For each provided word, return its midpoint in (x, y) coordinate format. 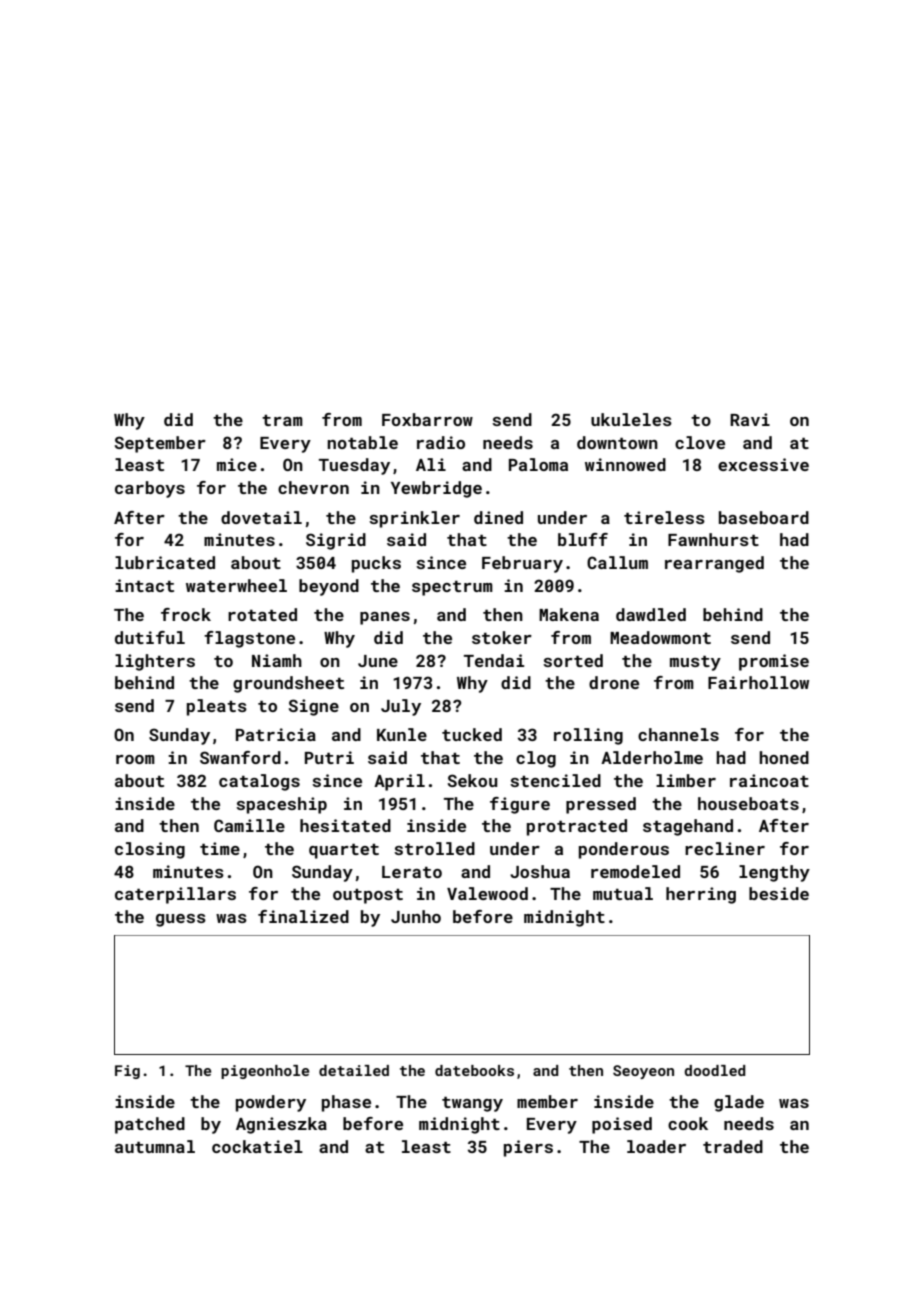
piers (528, 1148)
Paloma (538, 464)
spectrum (452, 588)
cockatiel (257, 1146)
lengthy (774, 873)
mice (237, 464)
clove (700, 442)
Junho (416, 916)
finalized (303, 916)
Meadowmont (660, 637)
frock (186, 614)
